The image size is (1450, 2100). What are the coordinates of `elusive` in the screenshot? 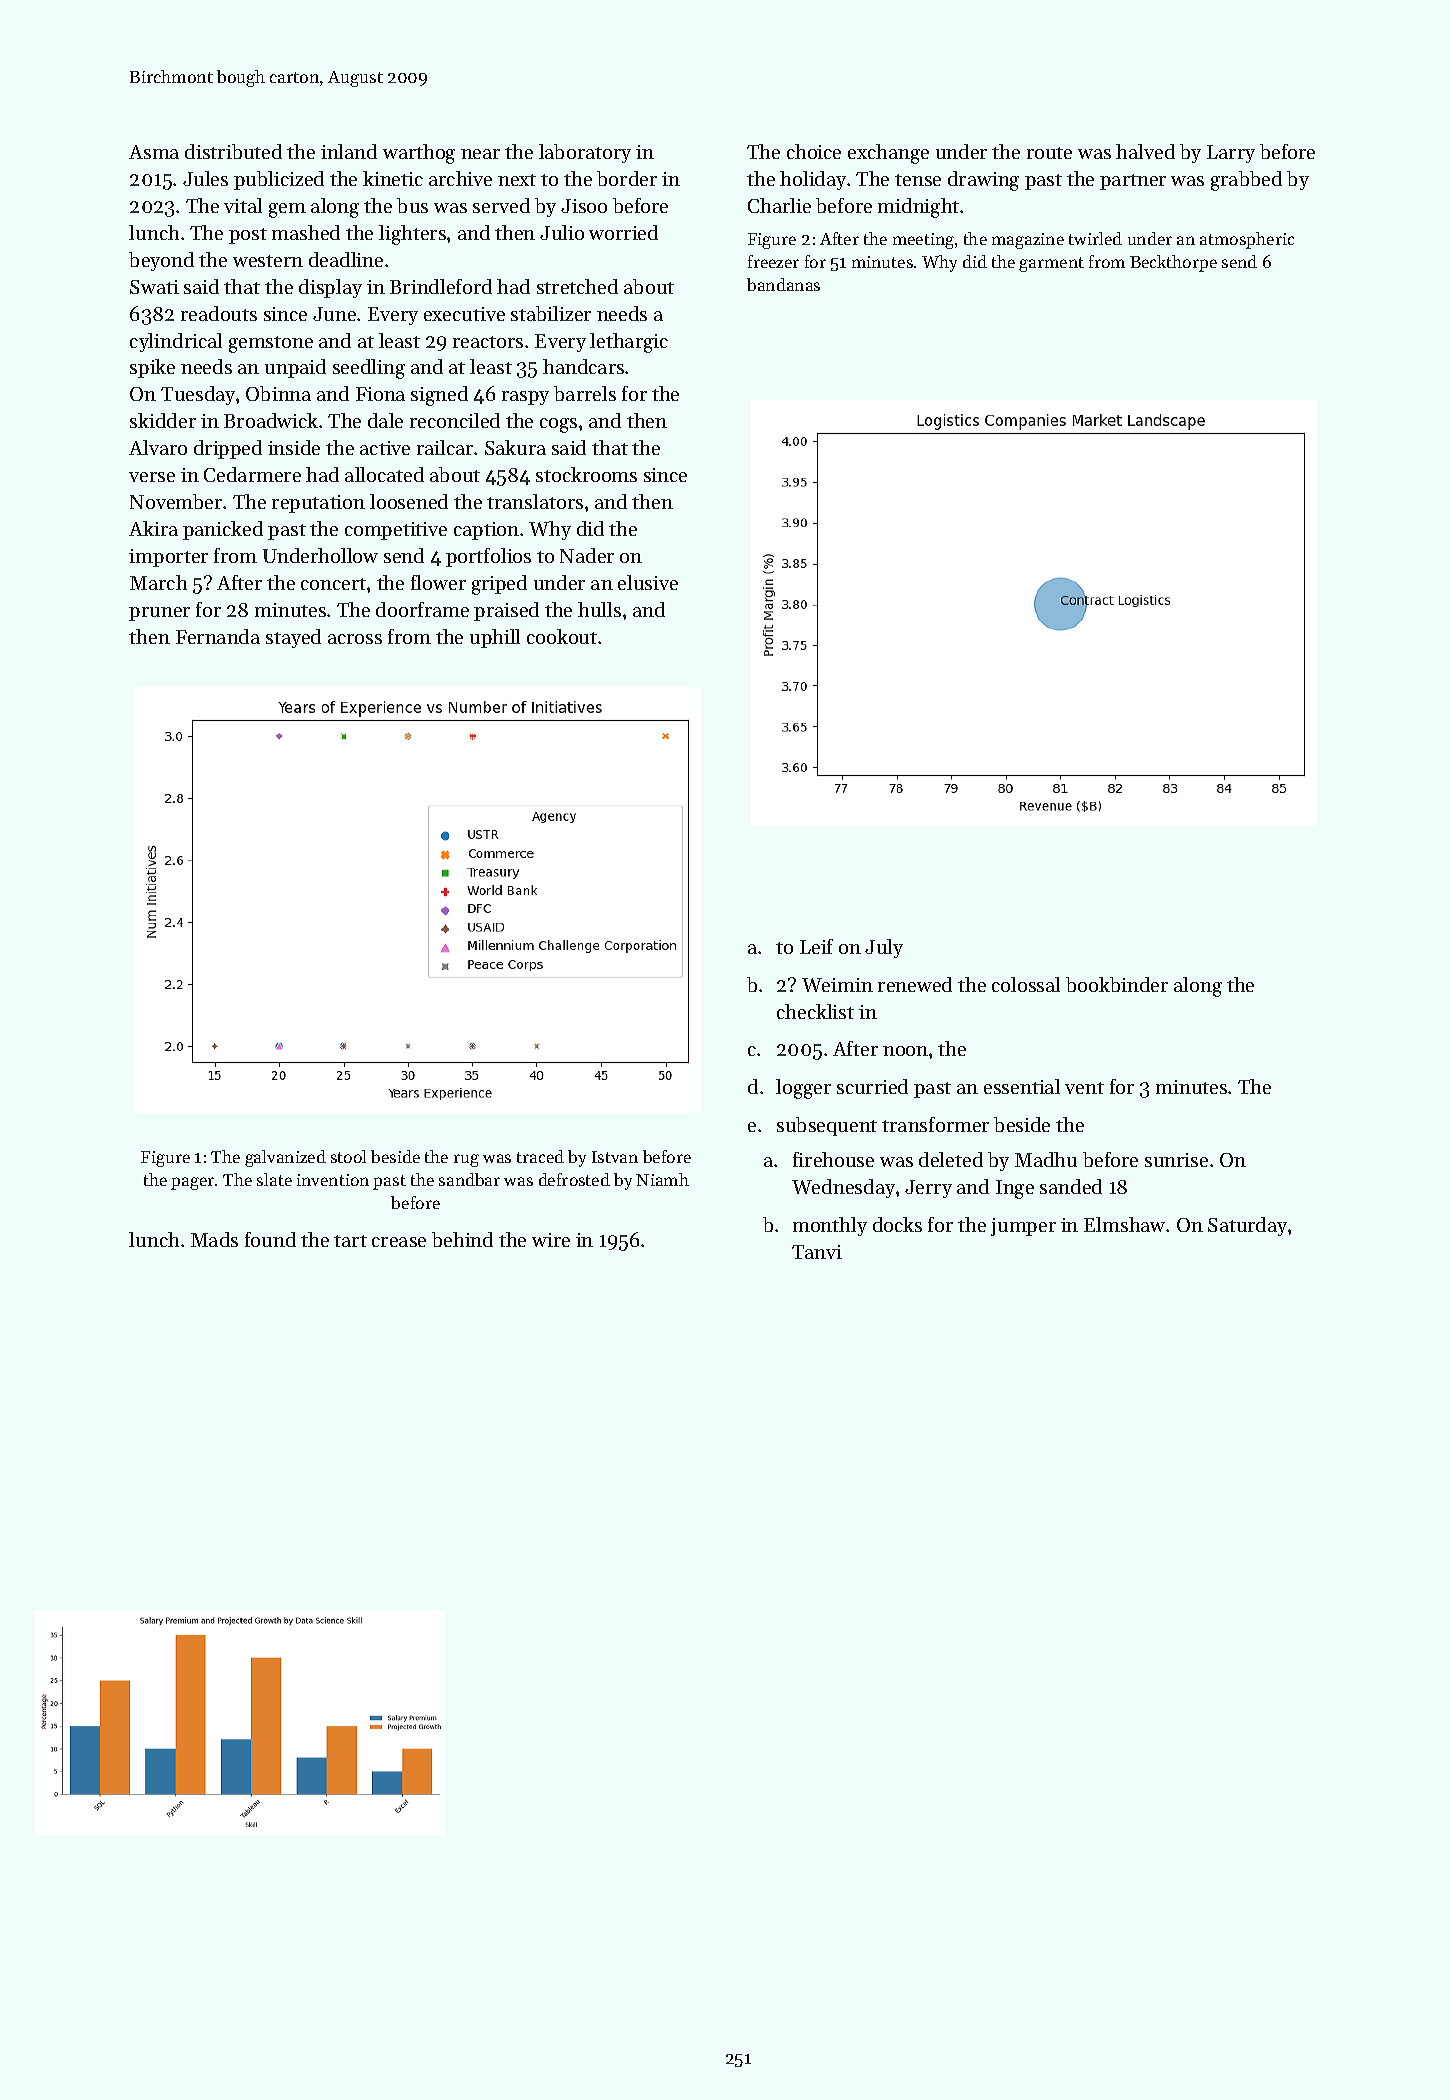 It's located at (648, 582).
